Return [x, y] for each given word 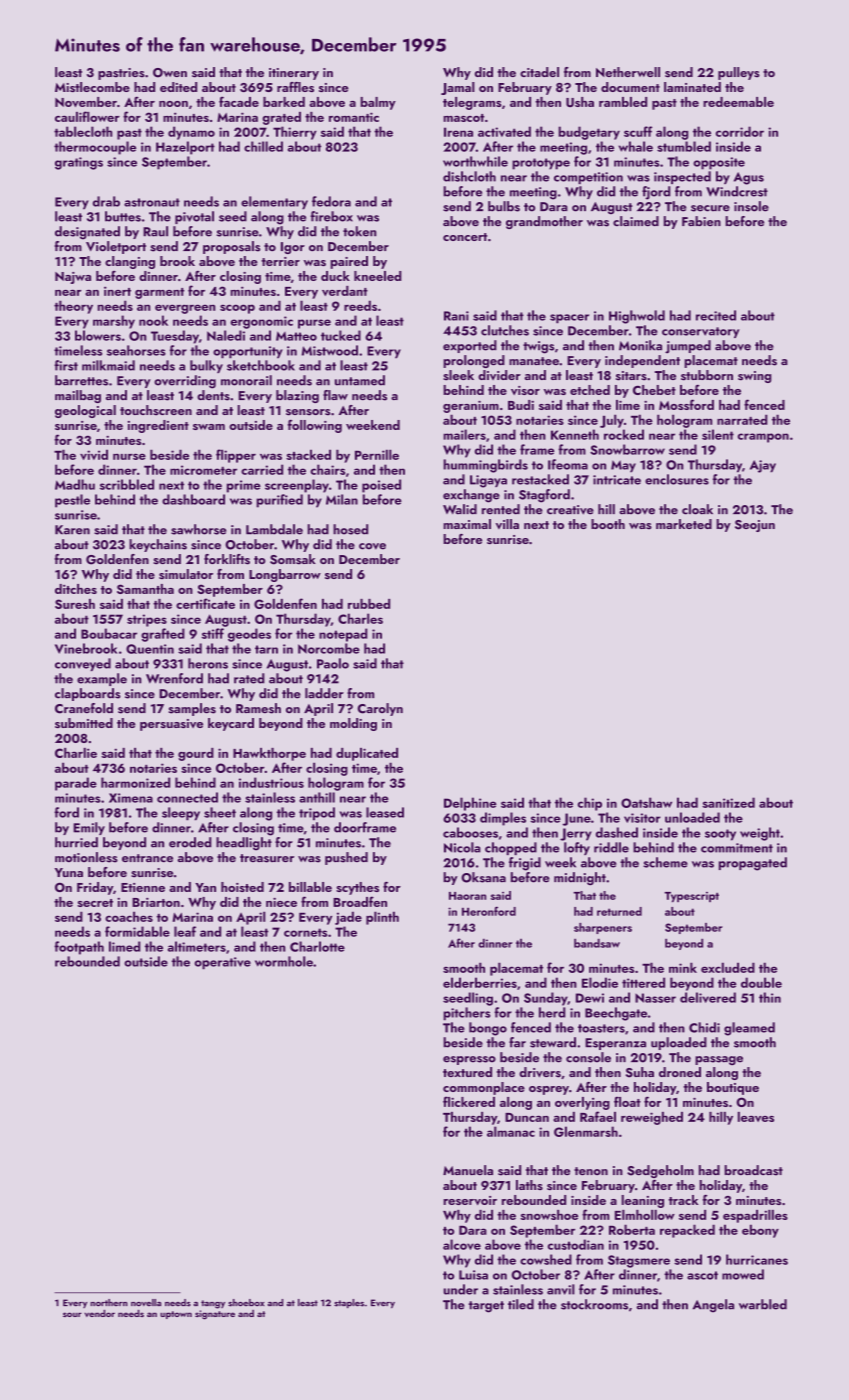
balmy [378, 103]
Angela [713, 1306]
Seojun [755, 526]
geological [85, 411]
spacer [569, 319]
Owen [170, 73]
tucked [341, 335]
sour [72, 1314]
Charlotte [317, 946]
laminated [692, 87]
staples [349, 1304]
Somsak [293, 559]
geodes [249, 635]
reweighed [652, 1118]
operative [222, 963]
